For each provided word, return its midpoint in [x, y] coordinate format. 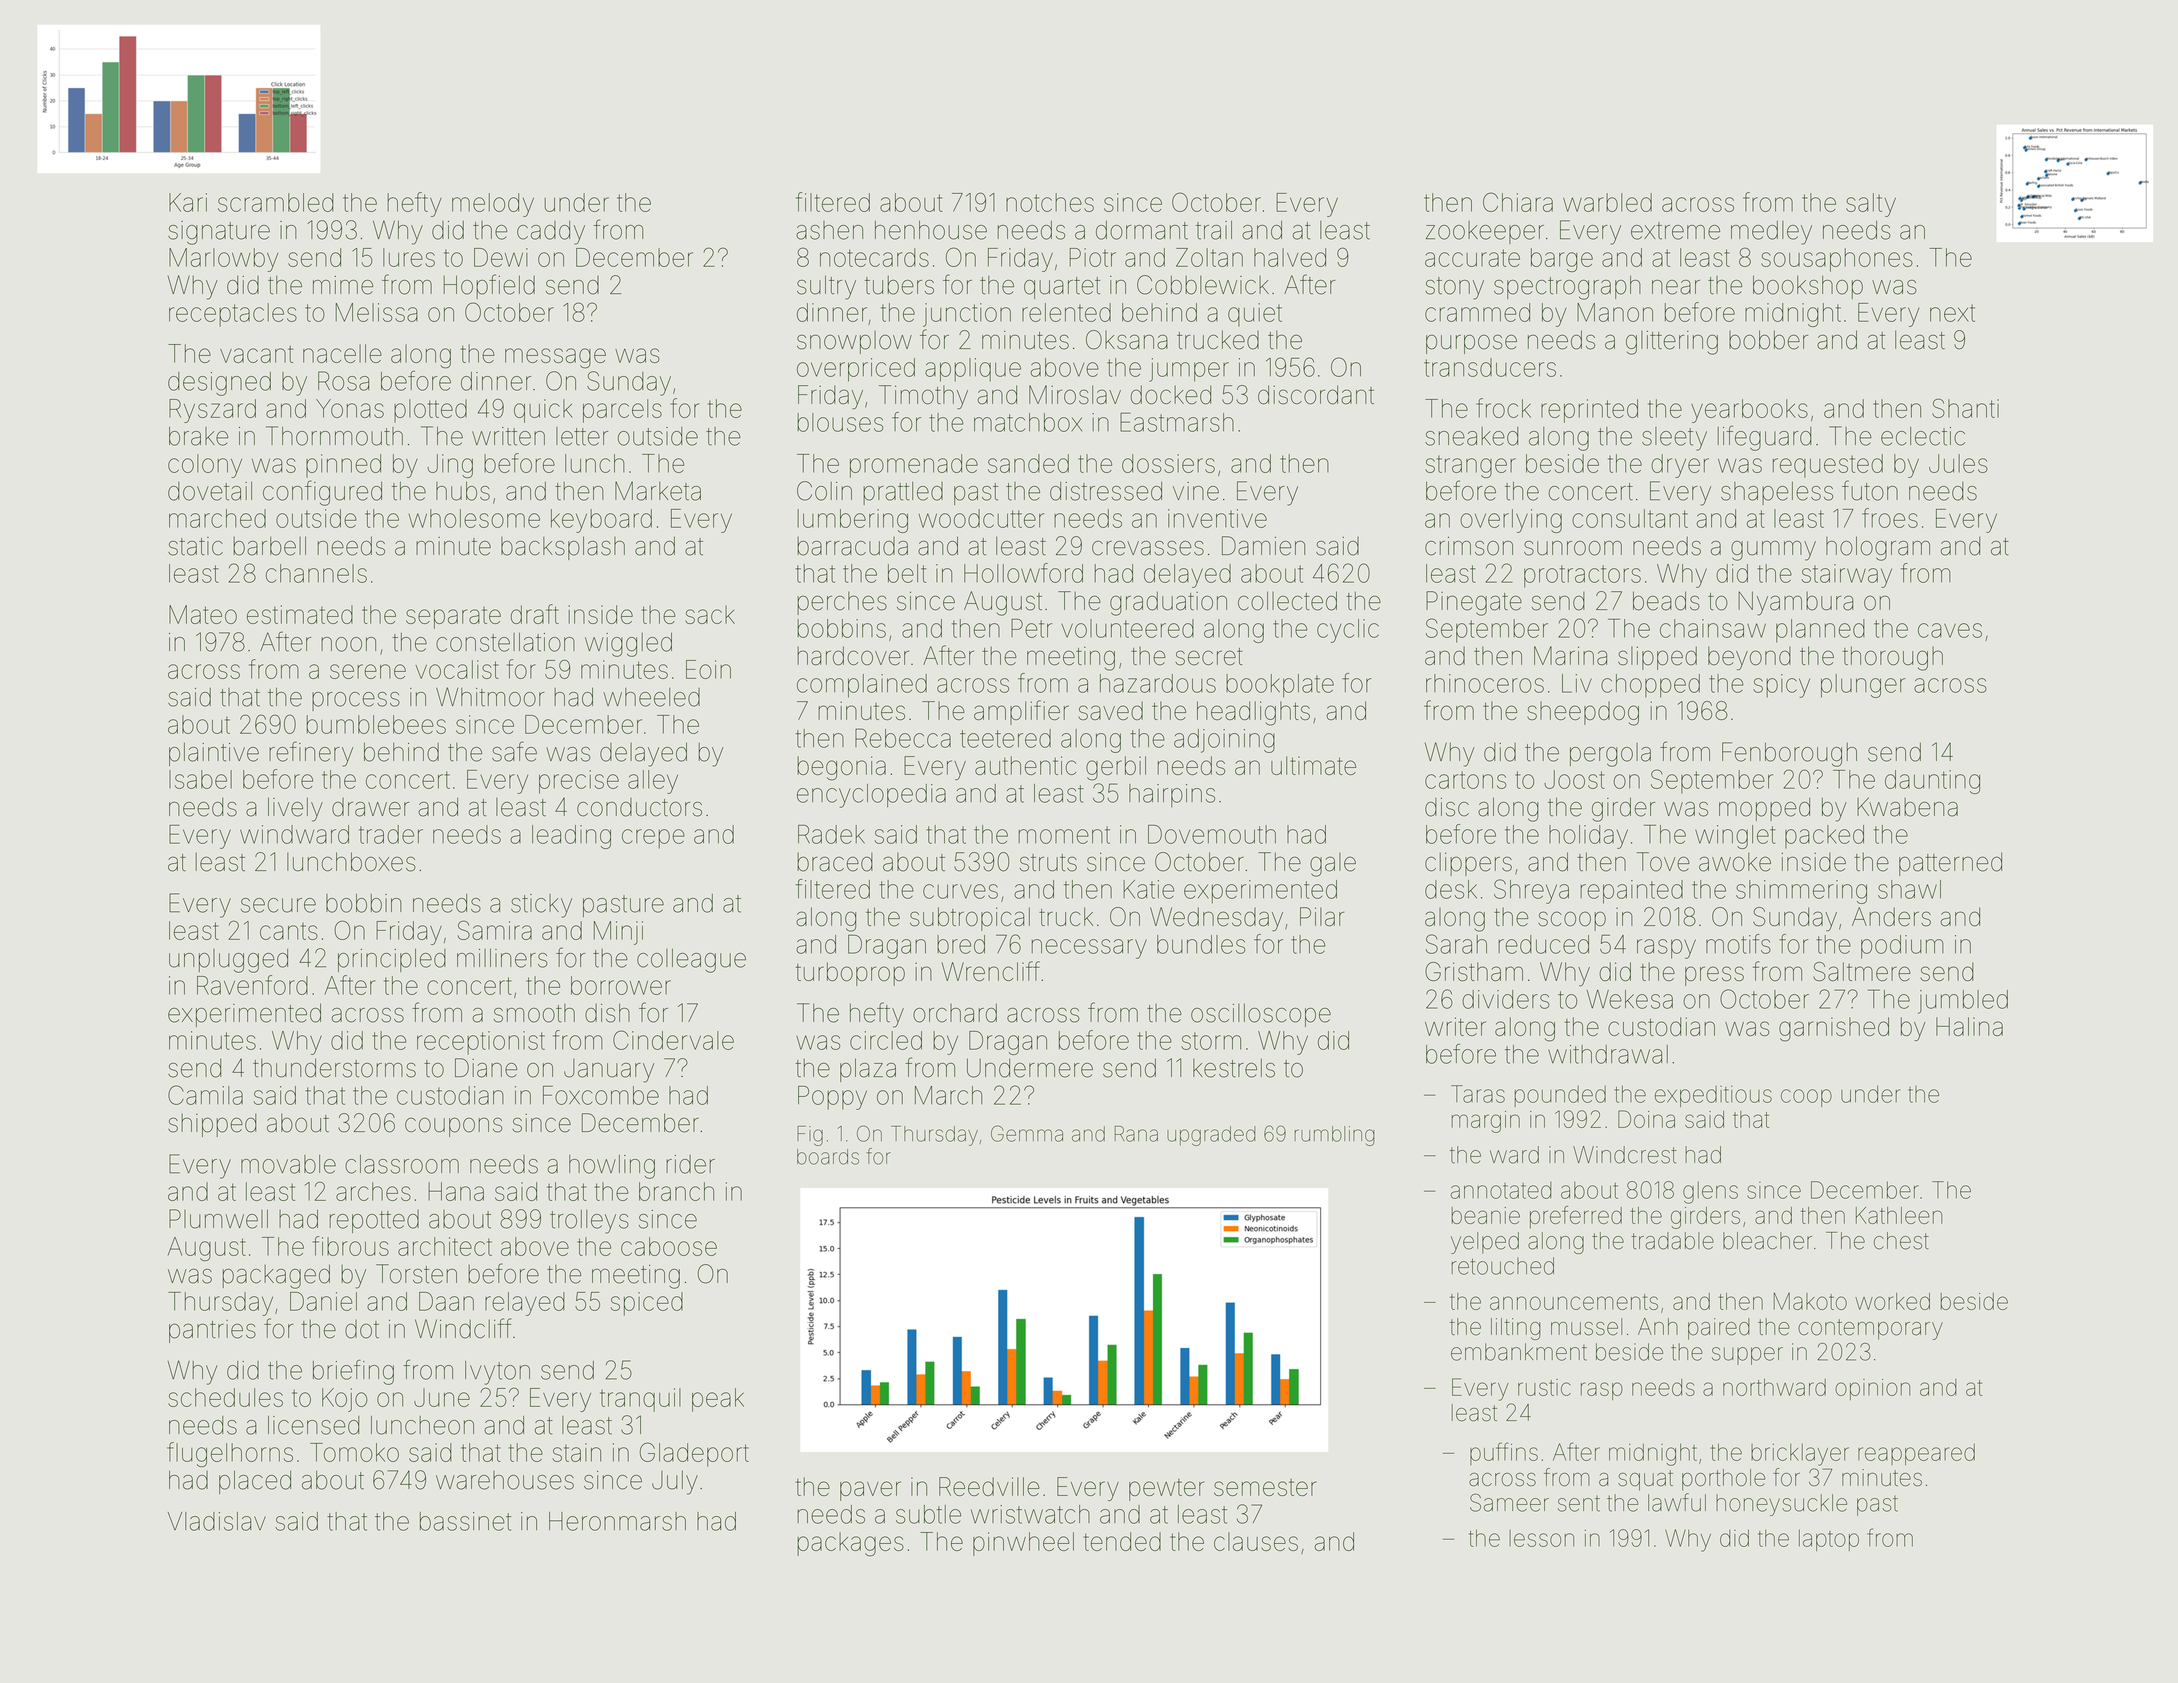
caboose [669, 1246]
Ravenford [252, 985]
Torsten [416, 1274]
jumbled [1963, 1002]
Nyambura [1795, 603]
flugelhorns [230, 1454]
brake [198, 436]
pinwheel [1023, 1544]
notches [1050, 202]
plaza [868, 1070]
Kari [188, 202]
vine [1196, 491]
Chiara [1518, 202]
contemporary [1870, 1329]
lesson [1541, 1538]
